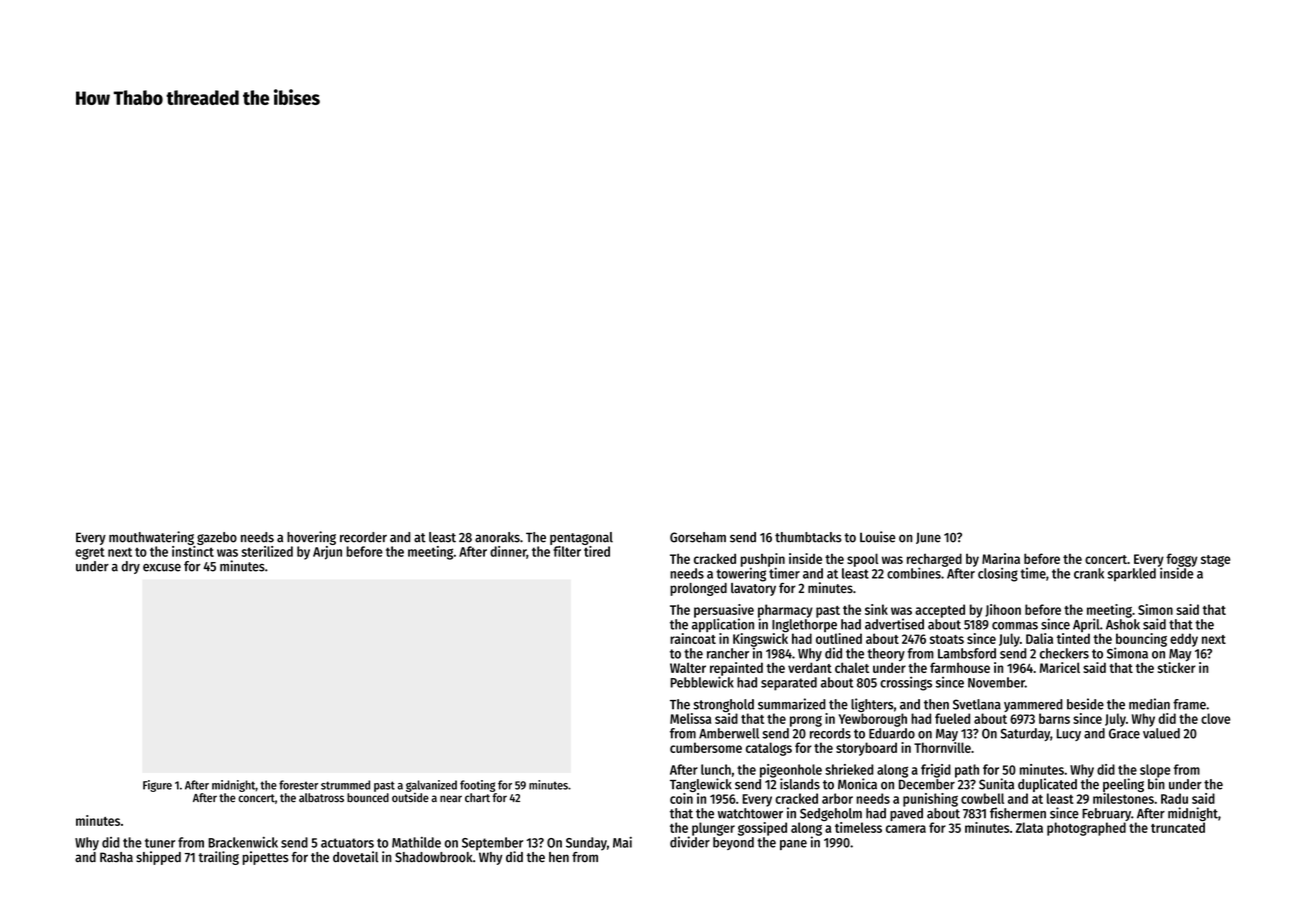 The width and height of the screenshot is (1308, 924). What do you see at coordinates (690, 718) in the screenshot?
I see `Melissa` at bounding box center [690, 718].
